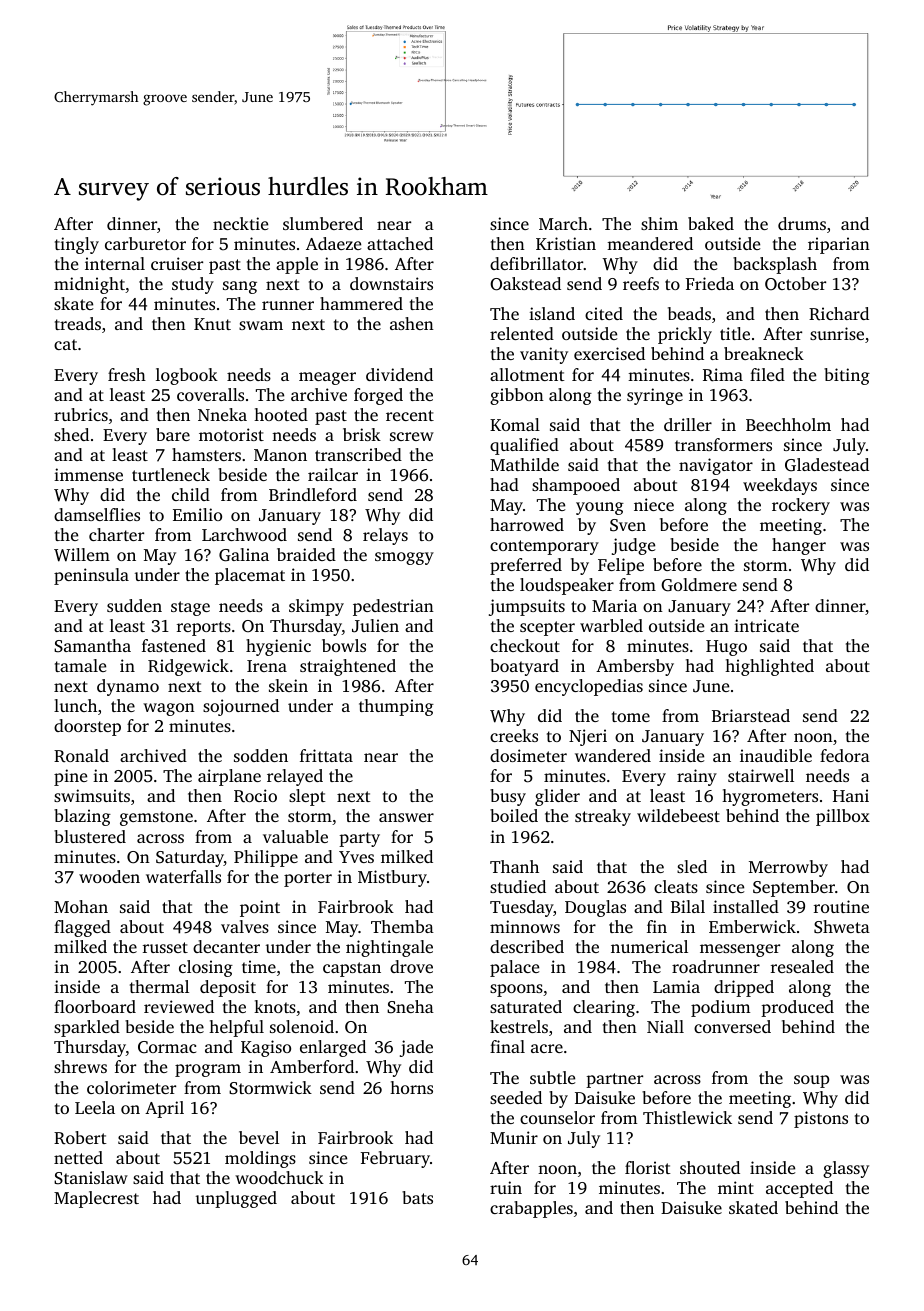 The image size is (924, 1311). What do you see at coordinates (326, 755) in the screenshot?
I see `frittata` at bounding box center [326, 755].
